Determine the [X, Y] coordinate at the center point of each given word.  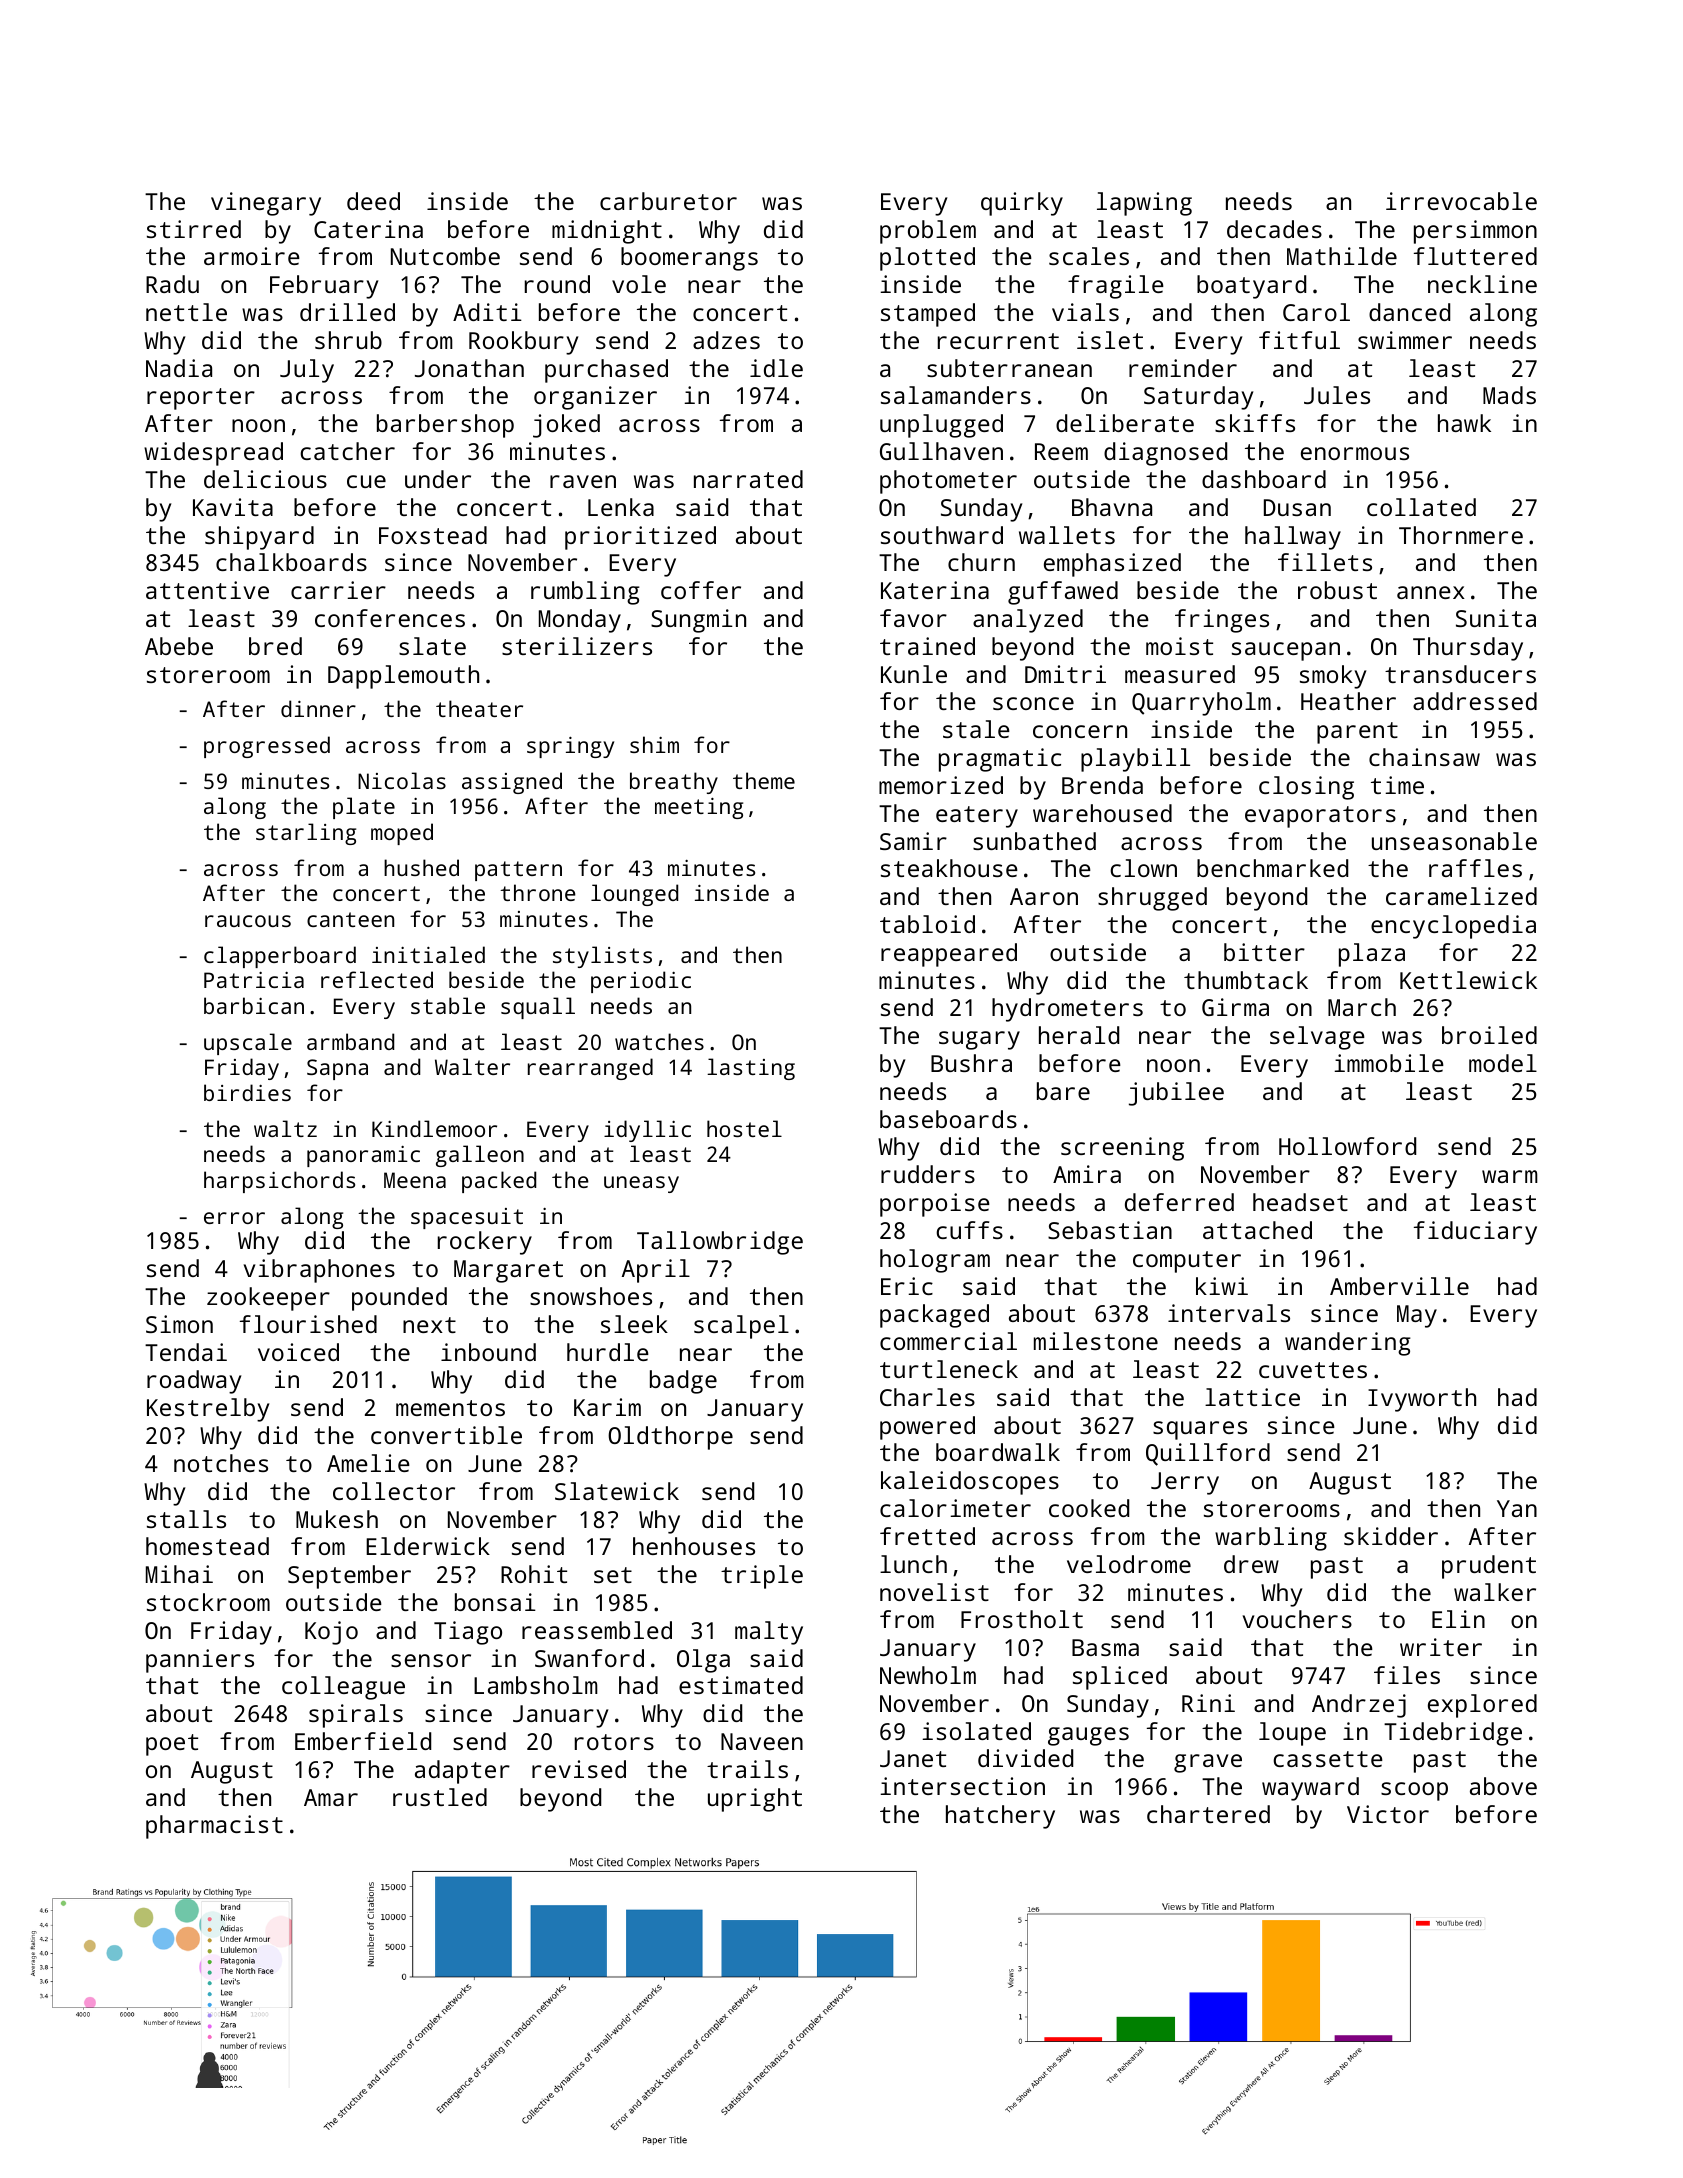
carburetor [668, 201]
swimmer [1405, 340]
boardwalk [998, 1452]
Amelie [368, 1463]
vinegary [266, 204]
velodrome [1129, 1564]
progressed [267, 747]
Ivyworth [1422, 1400]
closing [1306, 788]
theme [764, 780]
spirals [356, 1716]
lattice [1252, 1397]
